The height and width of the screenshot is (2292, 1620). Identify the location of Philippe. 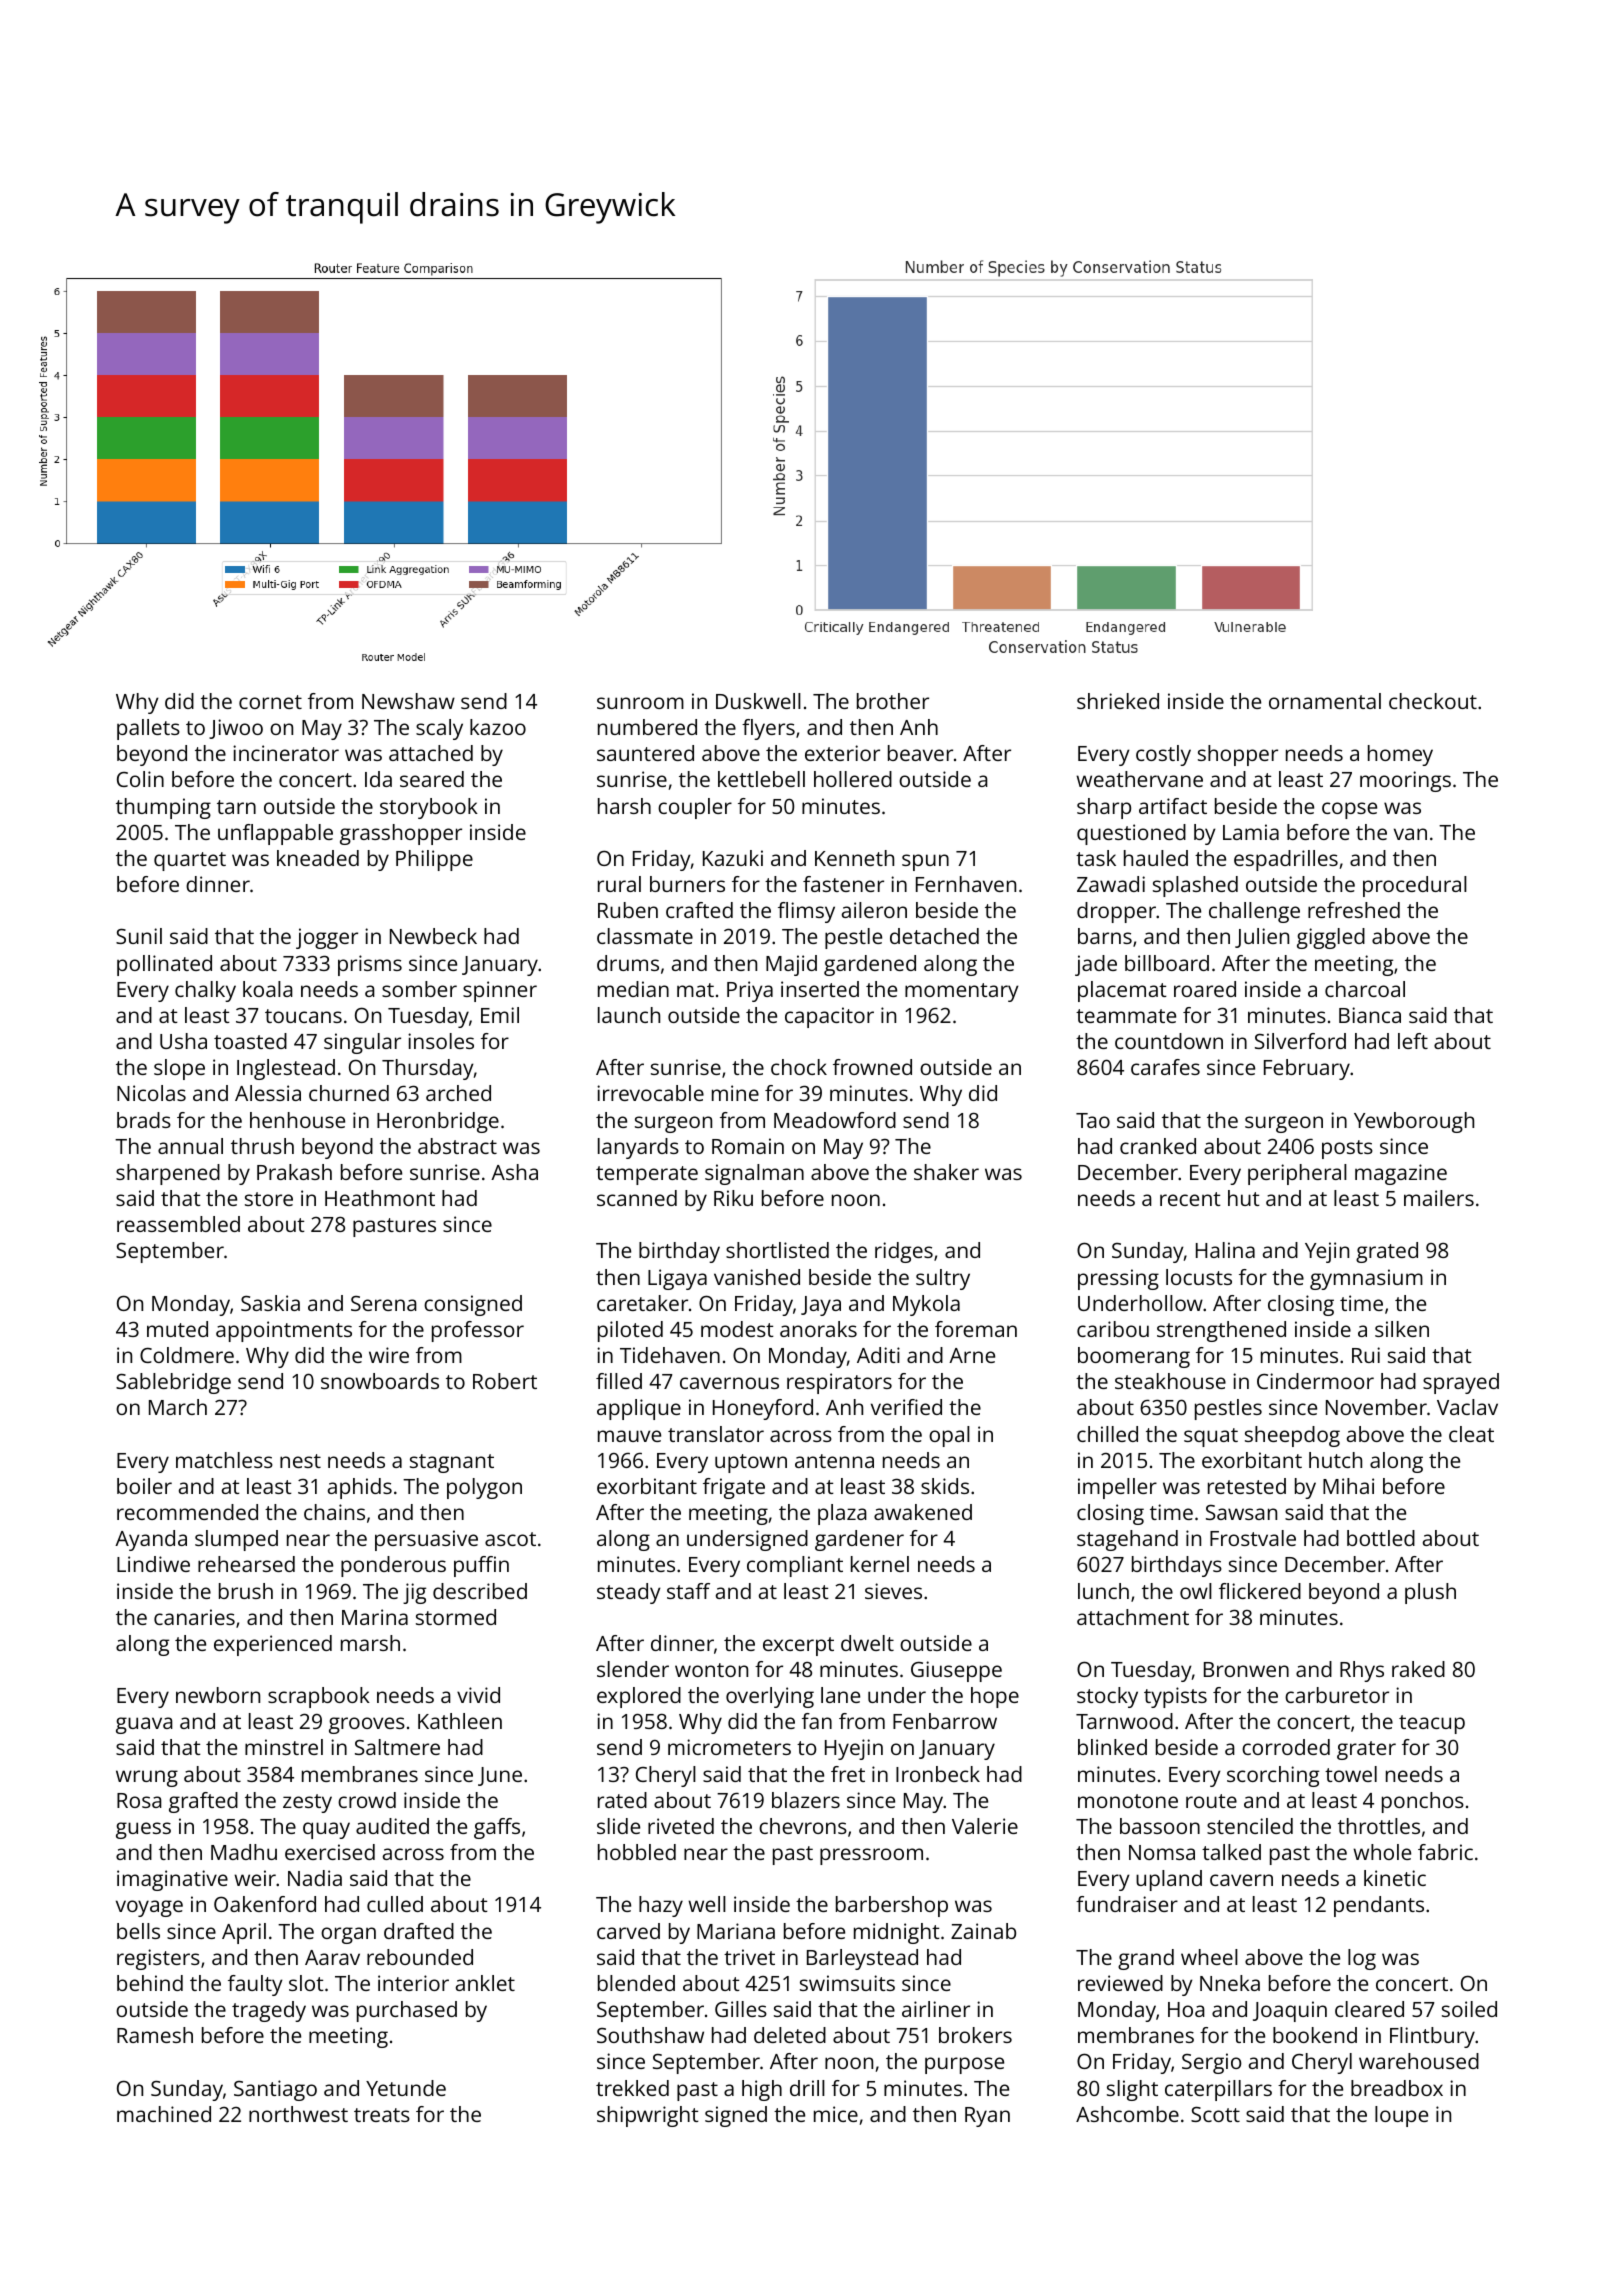
(434, 860).
